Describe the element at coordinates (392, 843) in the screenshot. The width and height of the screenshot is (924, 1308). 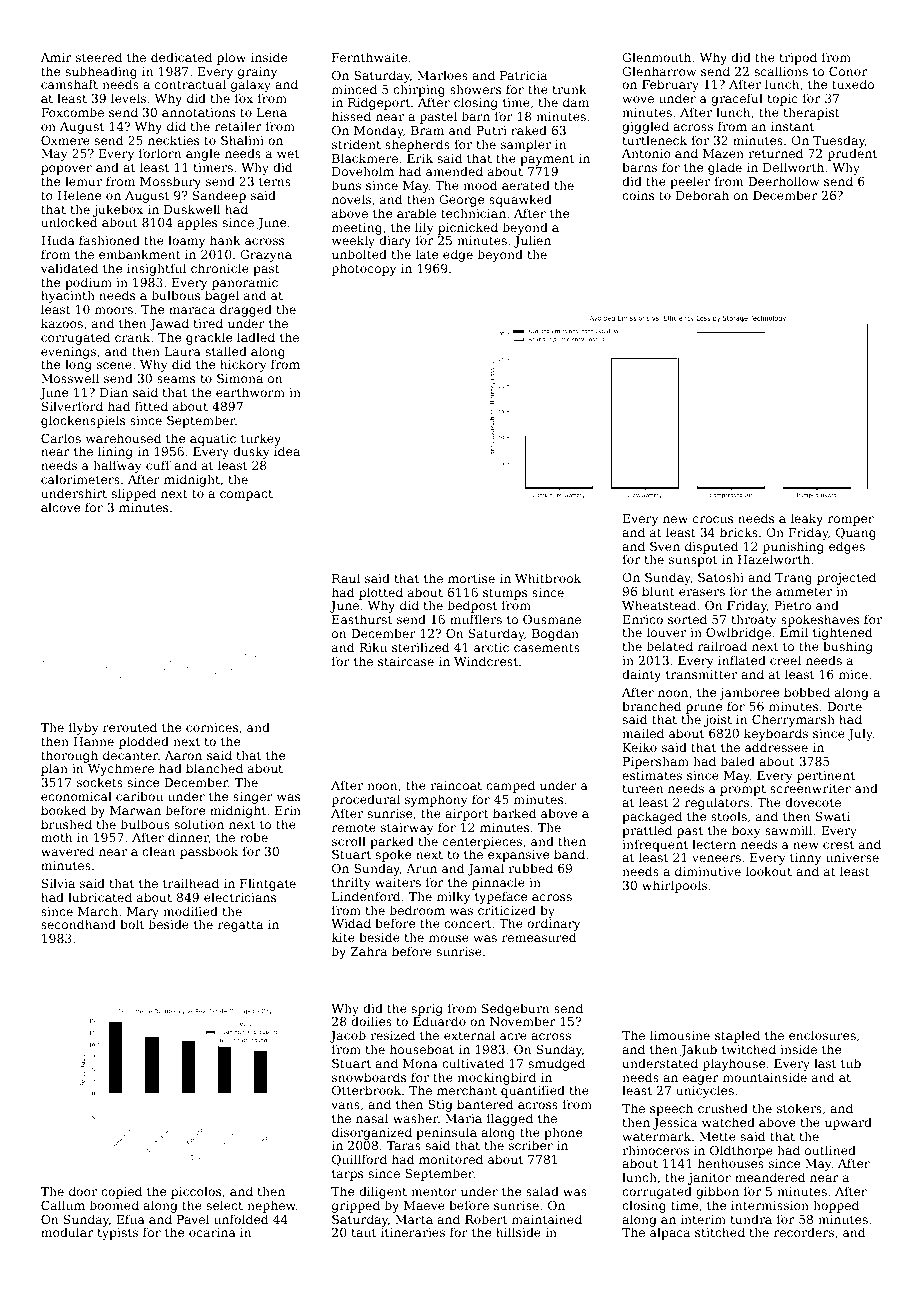
I see `parked` at that location.
